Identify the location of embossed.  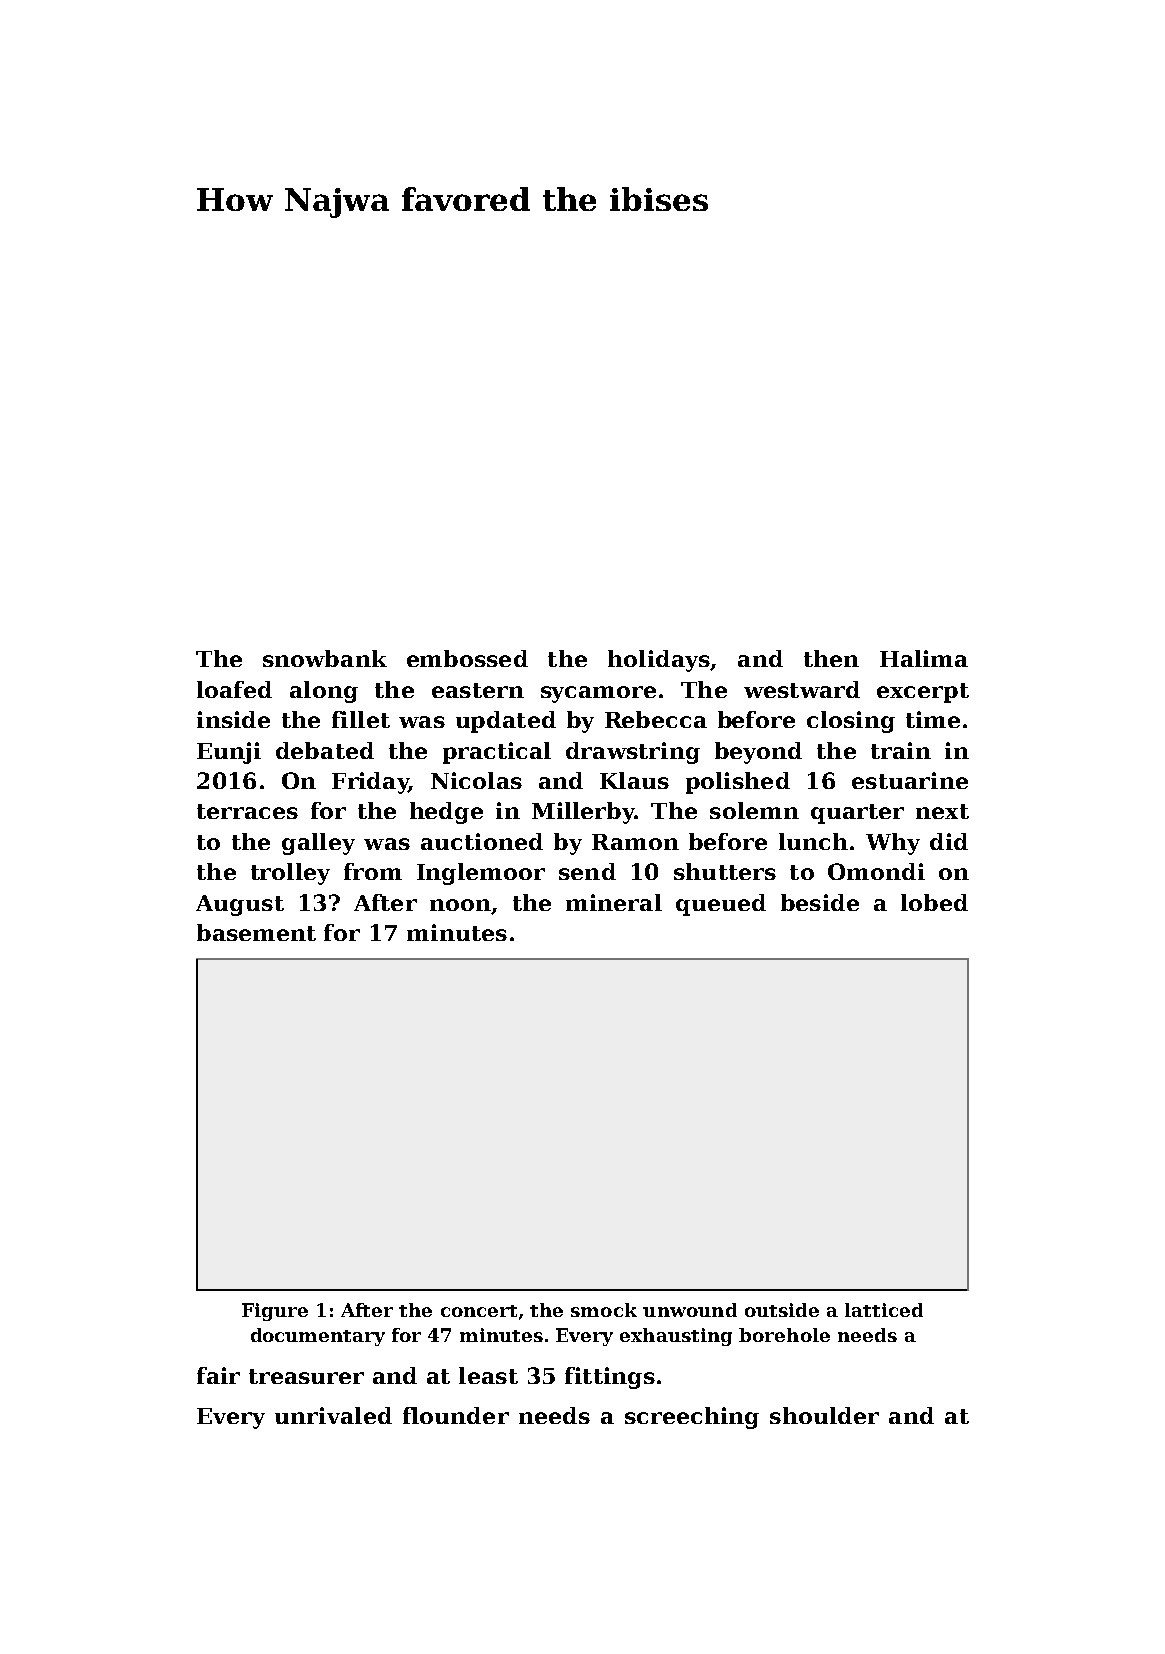
(467, 658).
